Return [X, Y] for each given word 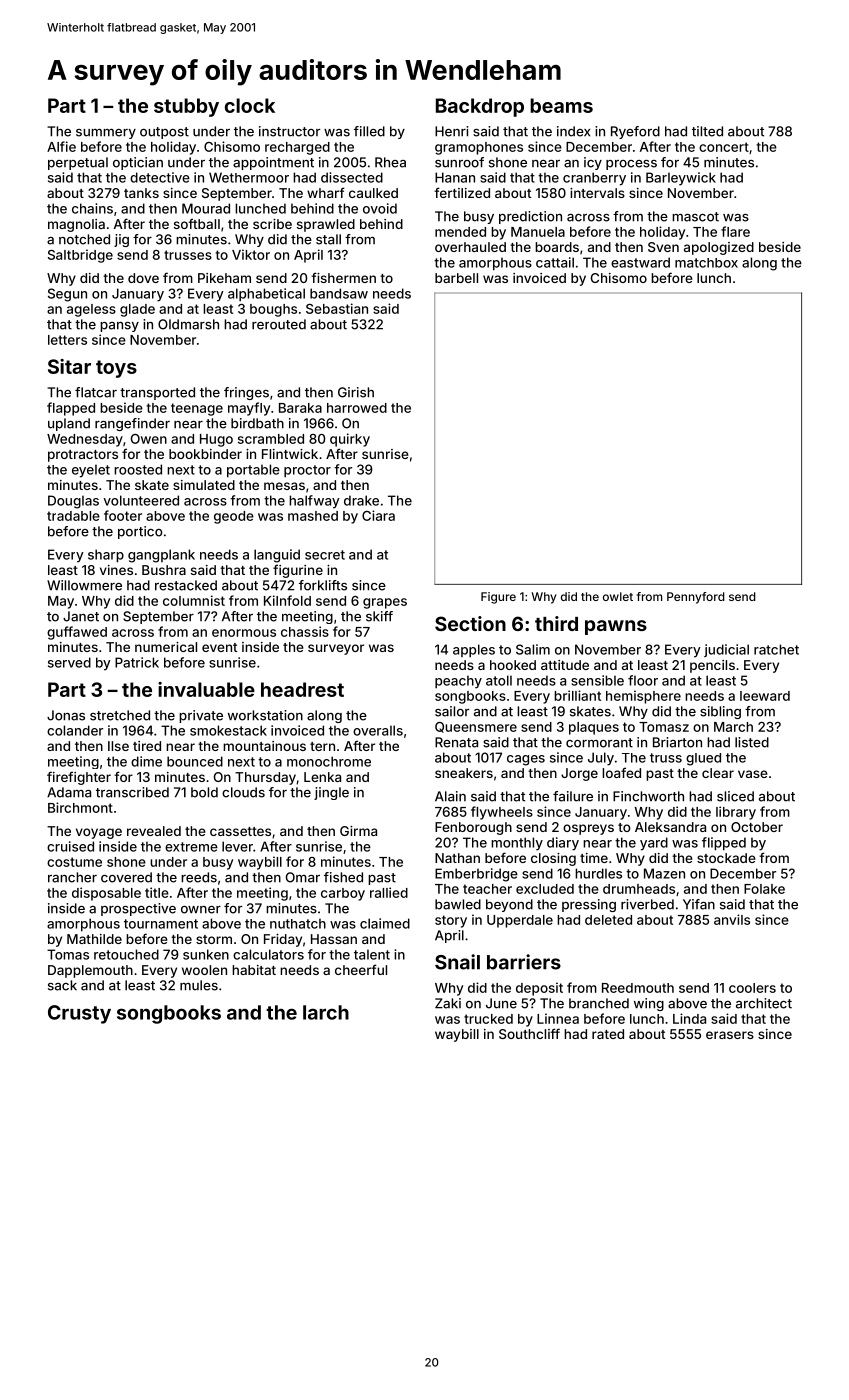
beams [561, 105]
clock [250, 105]
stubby [186, 107]
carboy [343, 894]
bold [204, 792]
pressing [589, 905]
